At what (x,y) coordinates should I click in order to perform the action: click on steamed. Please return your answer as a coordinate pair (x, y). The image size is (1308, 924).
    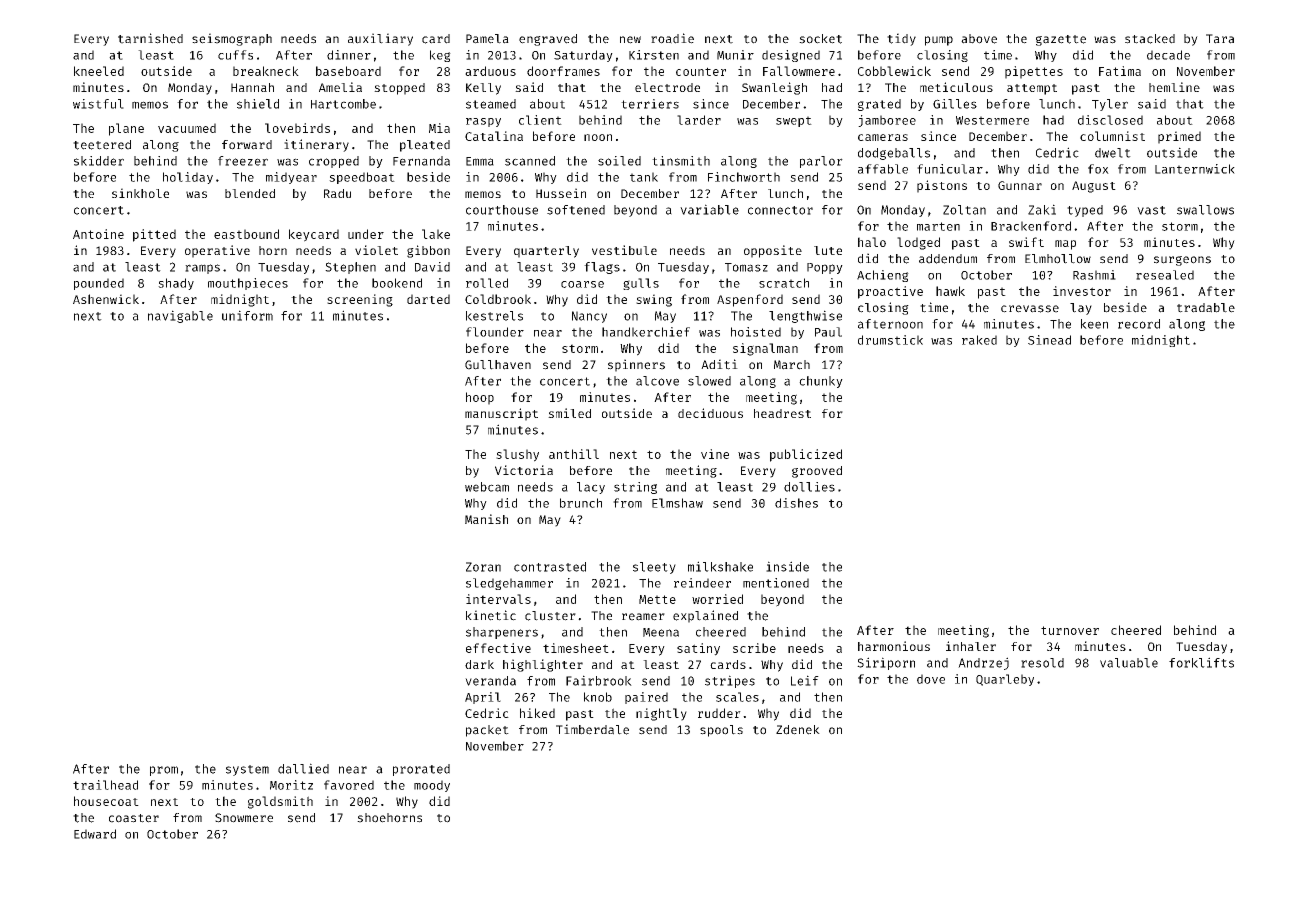
    Looking at the image, I should click on (491, 104).
